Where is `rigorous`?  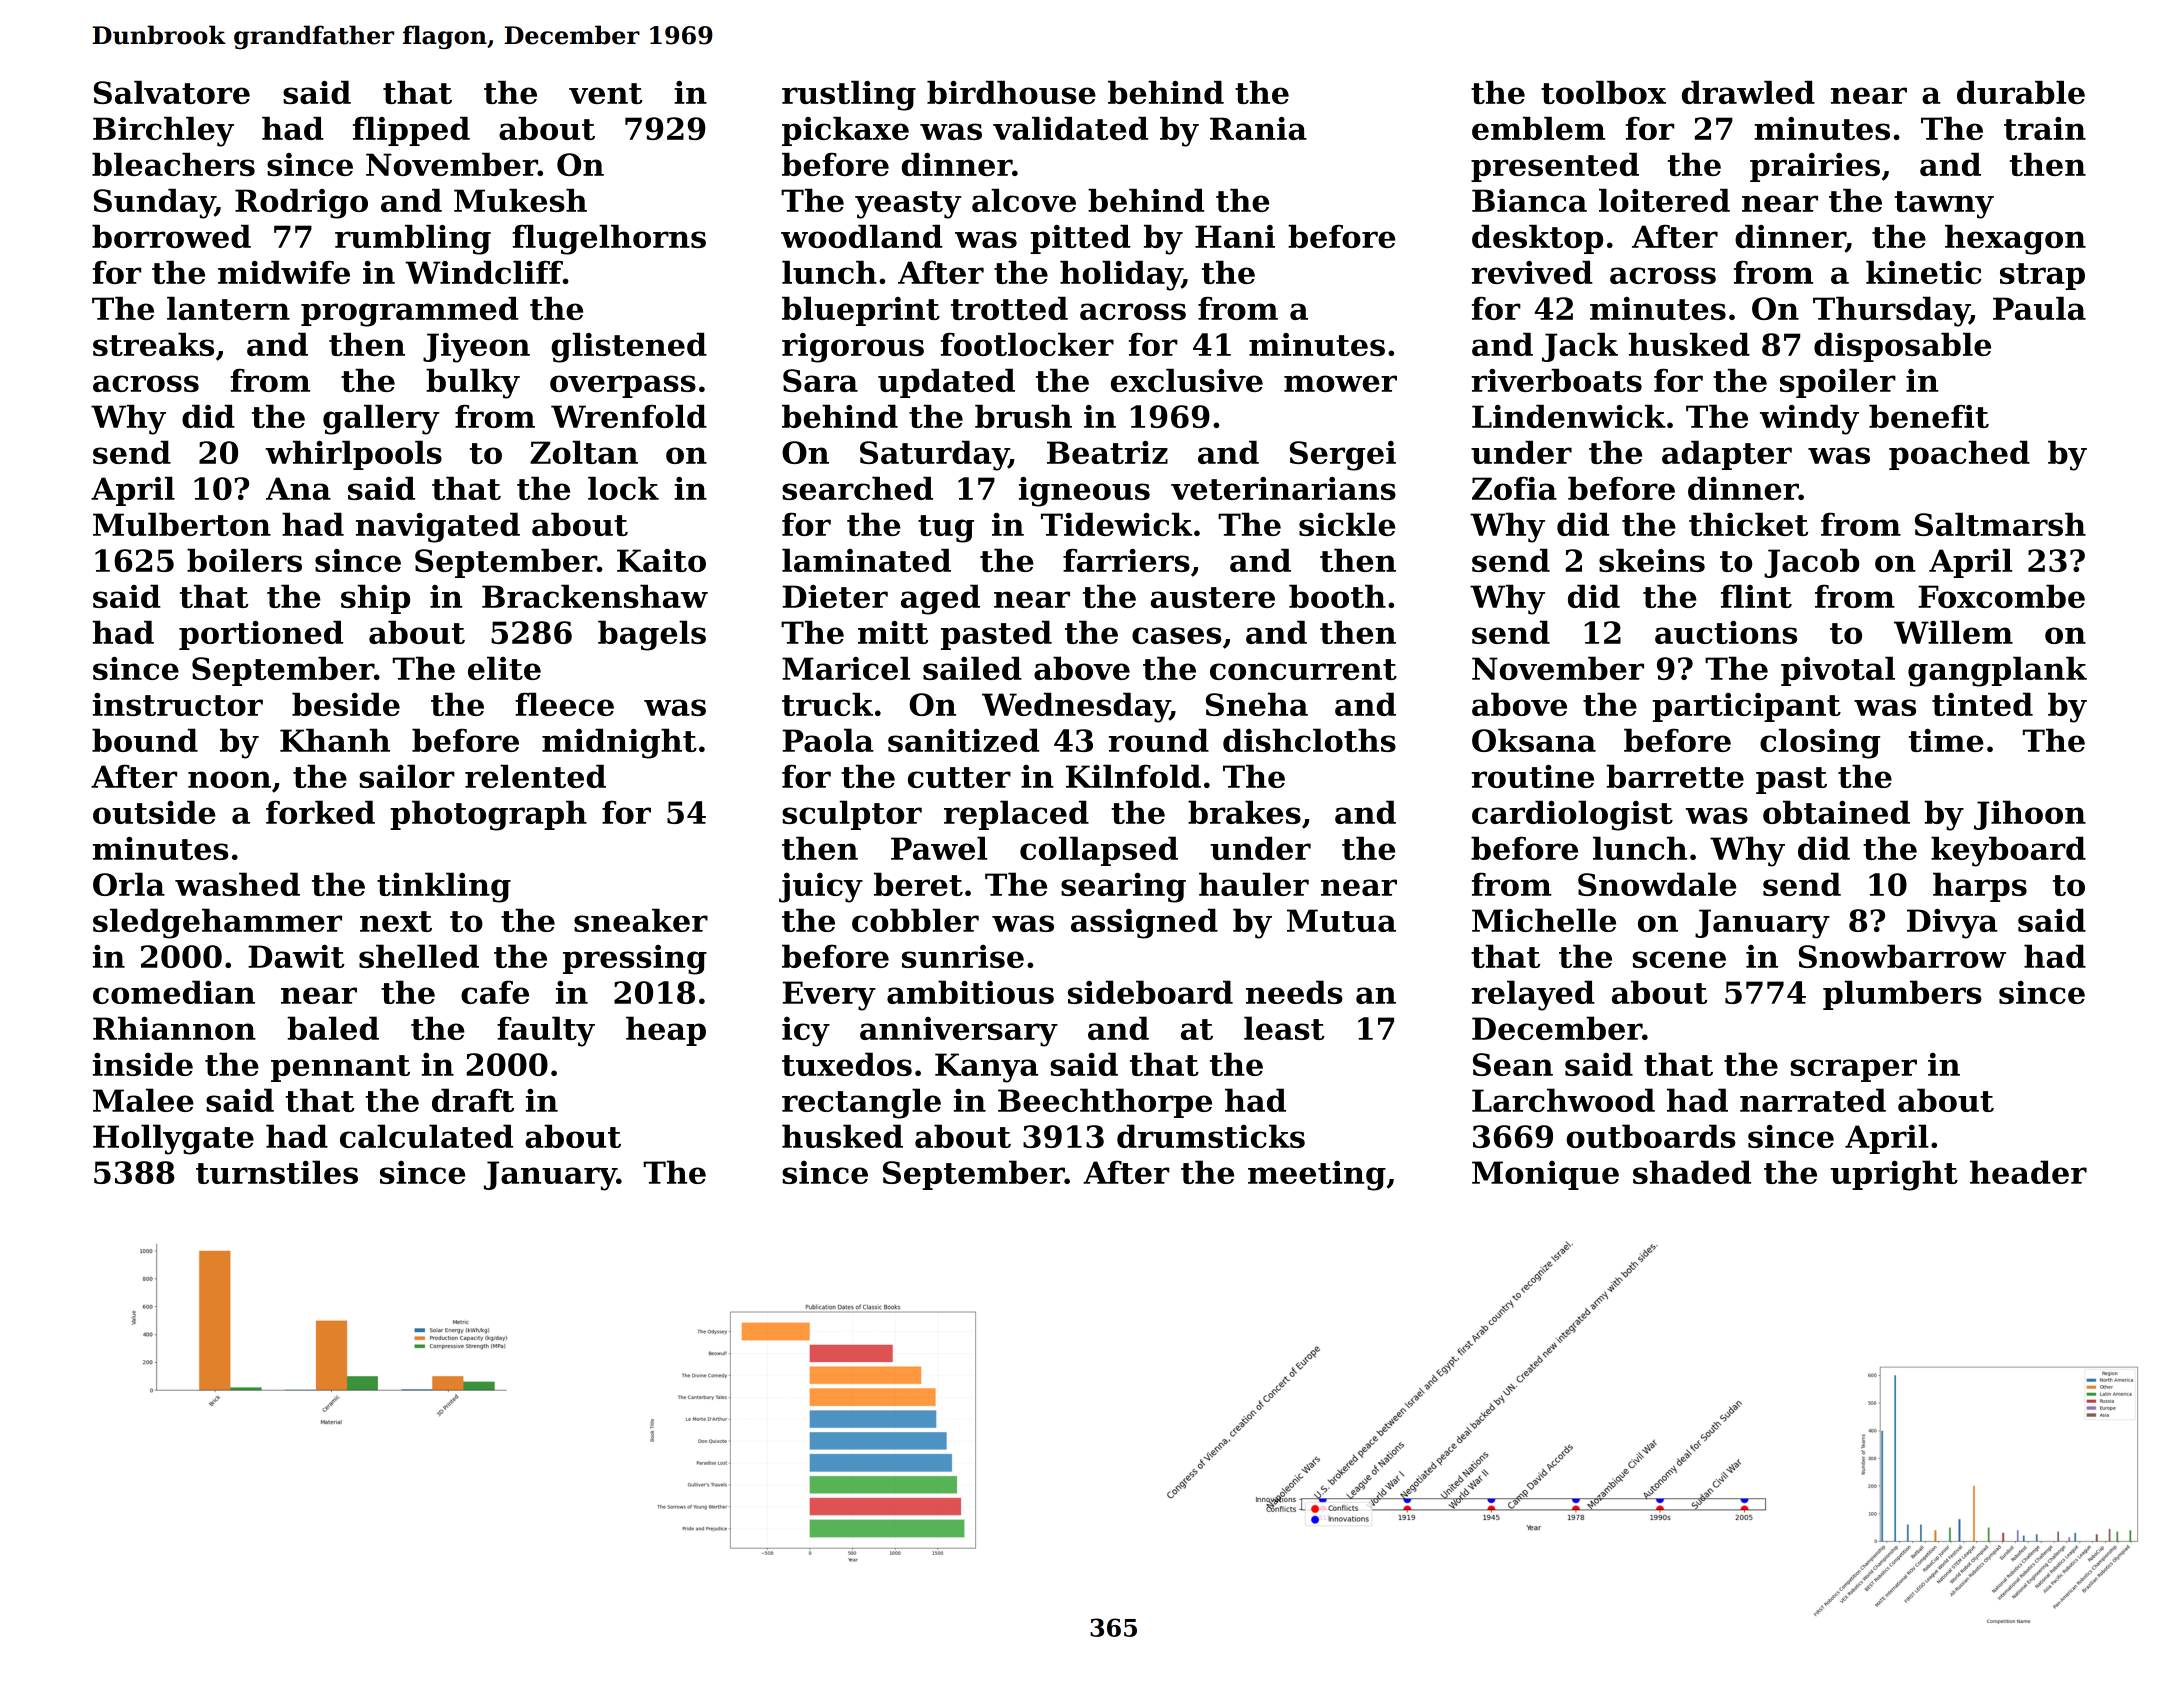
rigorous is located at coordinates (853, 348).
